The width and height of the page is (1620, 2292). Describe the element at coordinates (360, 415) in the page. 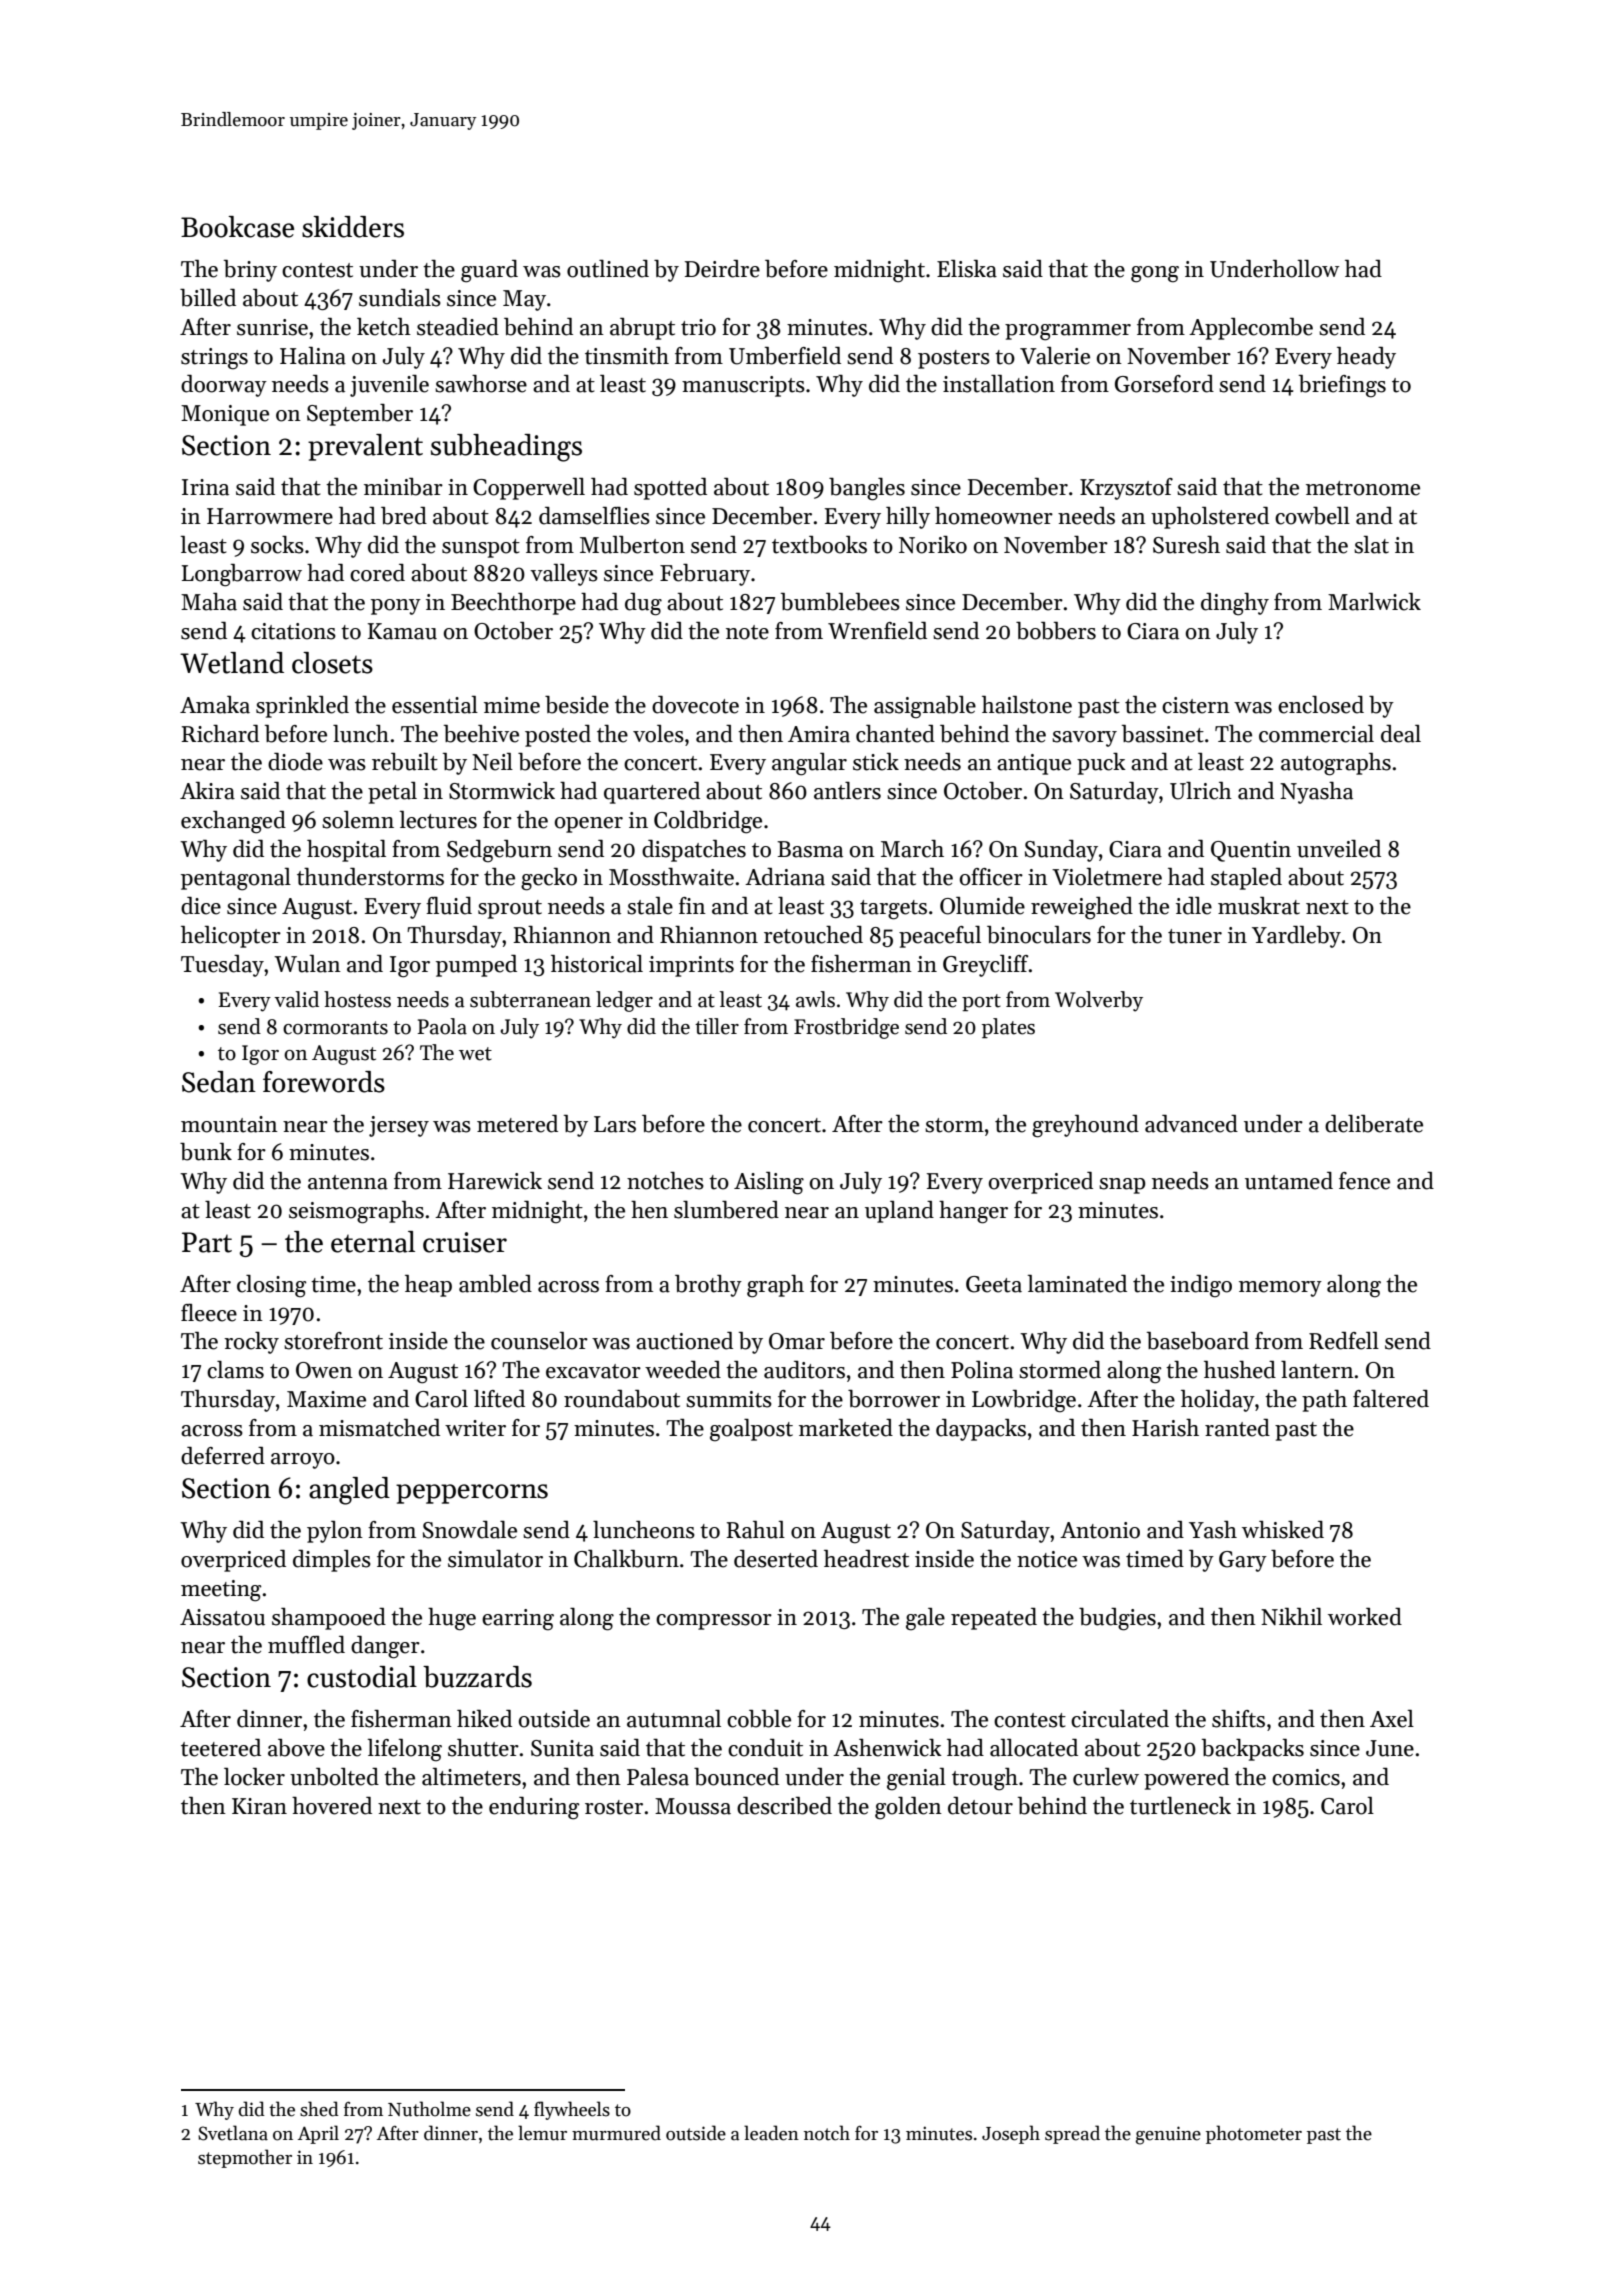

I see `September` at that location.
